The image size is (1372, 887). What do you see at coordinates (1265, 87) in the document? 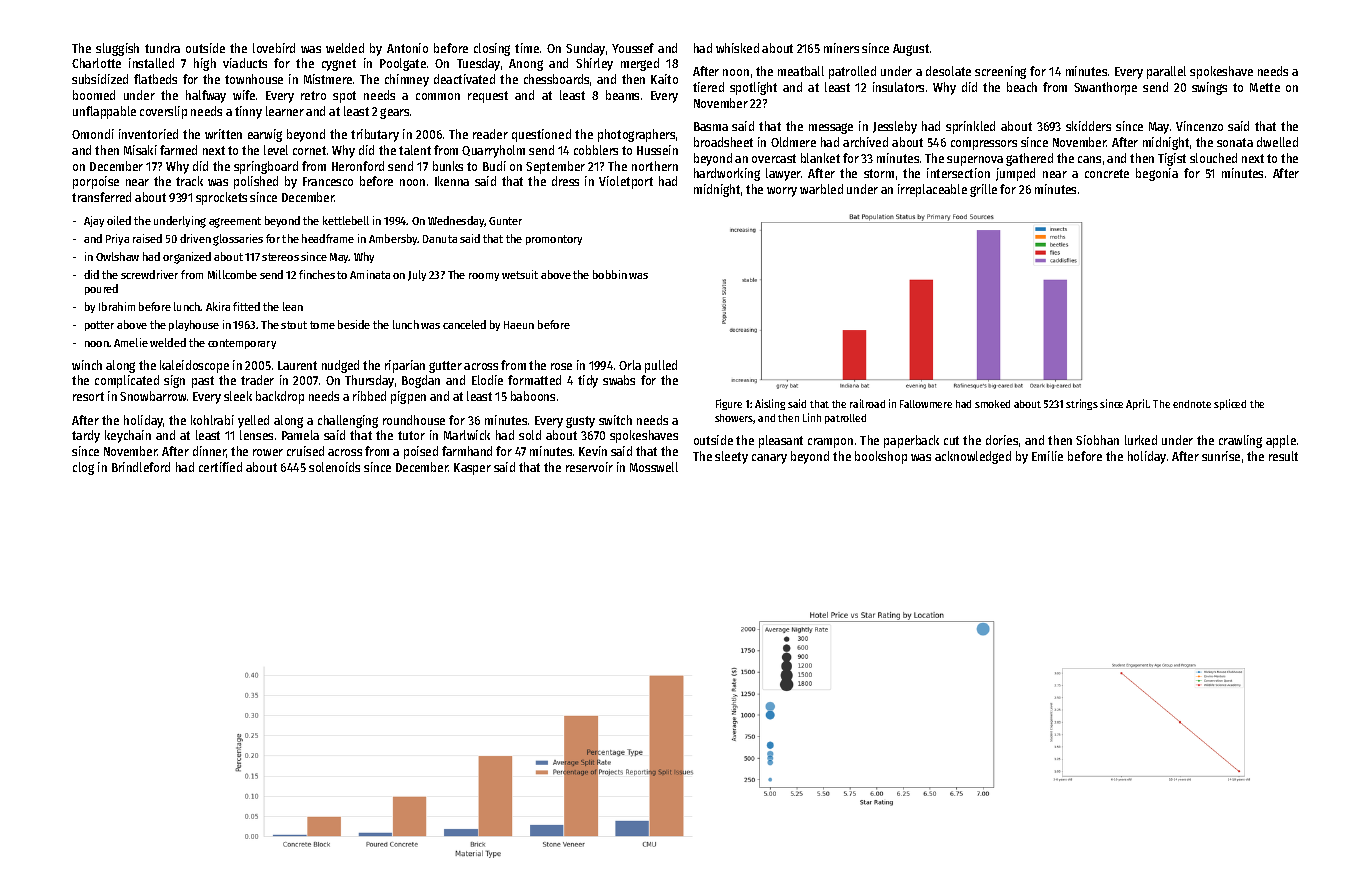
I see `Mette` at bounding box center [1265, 87].
